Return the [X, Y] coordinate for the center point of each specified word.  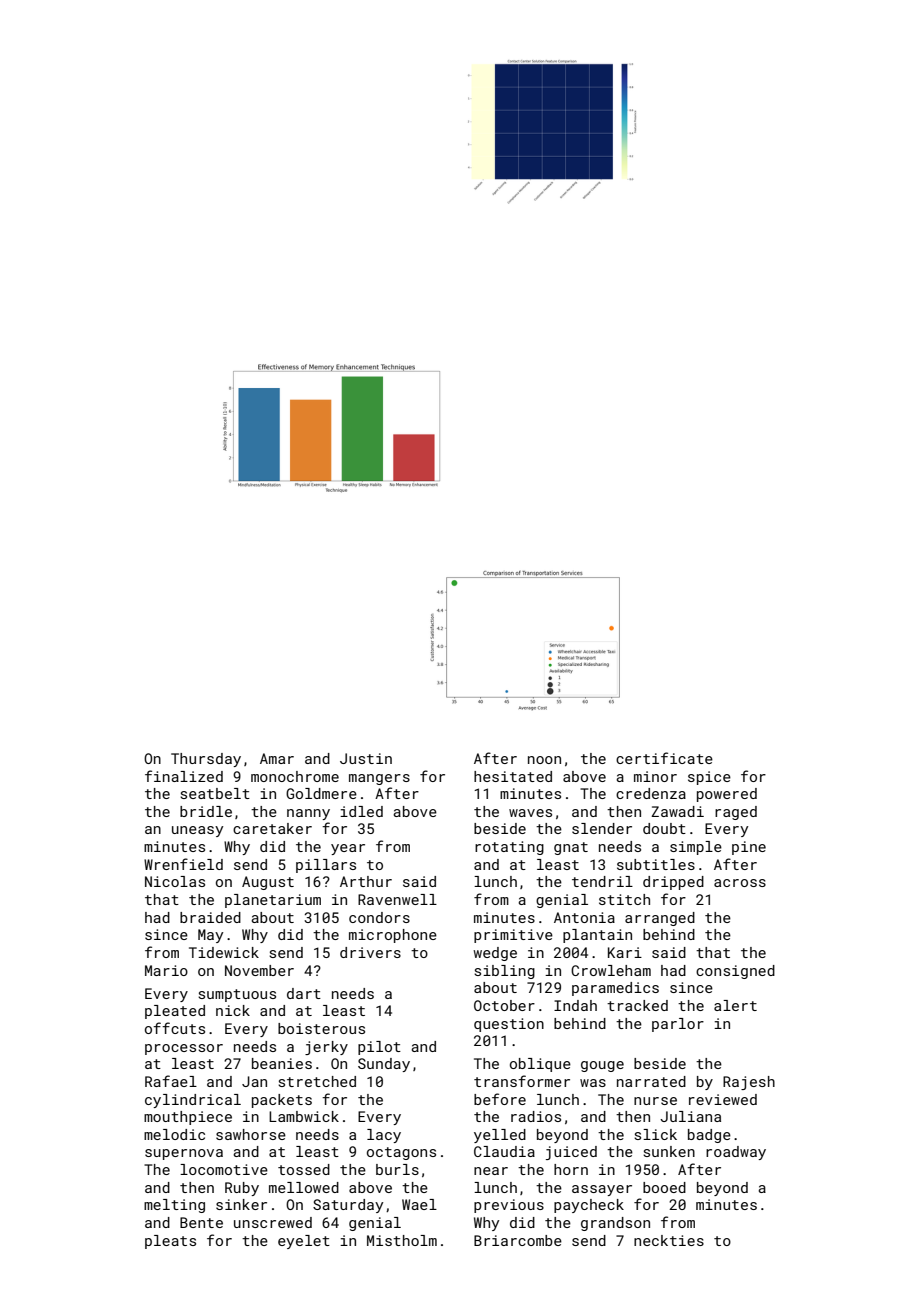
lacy [384, 1136]
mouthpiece [188, 1118]
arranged [660, 919]
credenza [651, 793]
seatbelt [215, 793]
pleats [170, 1242]
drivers [370, 952]
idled [361, 811]
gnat [571, 848]
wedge [495, 954]
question [509, 1025]
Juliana [690, 1116]
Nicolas [175, 881]
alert [735, 1005]
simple [696, 848]
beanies [282, 1063]
